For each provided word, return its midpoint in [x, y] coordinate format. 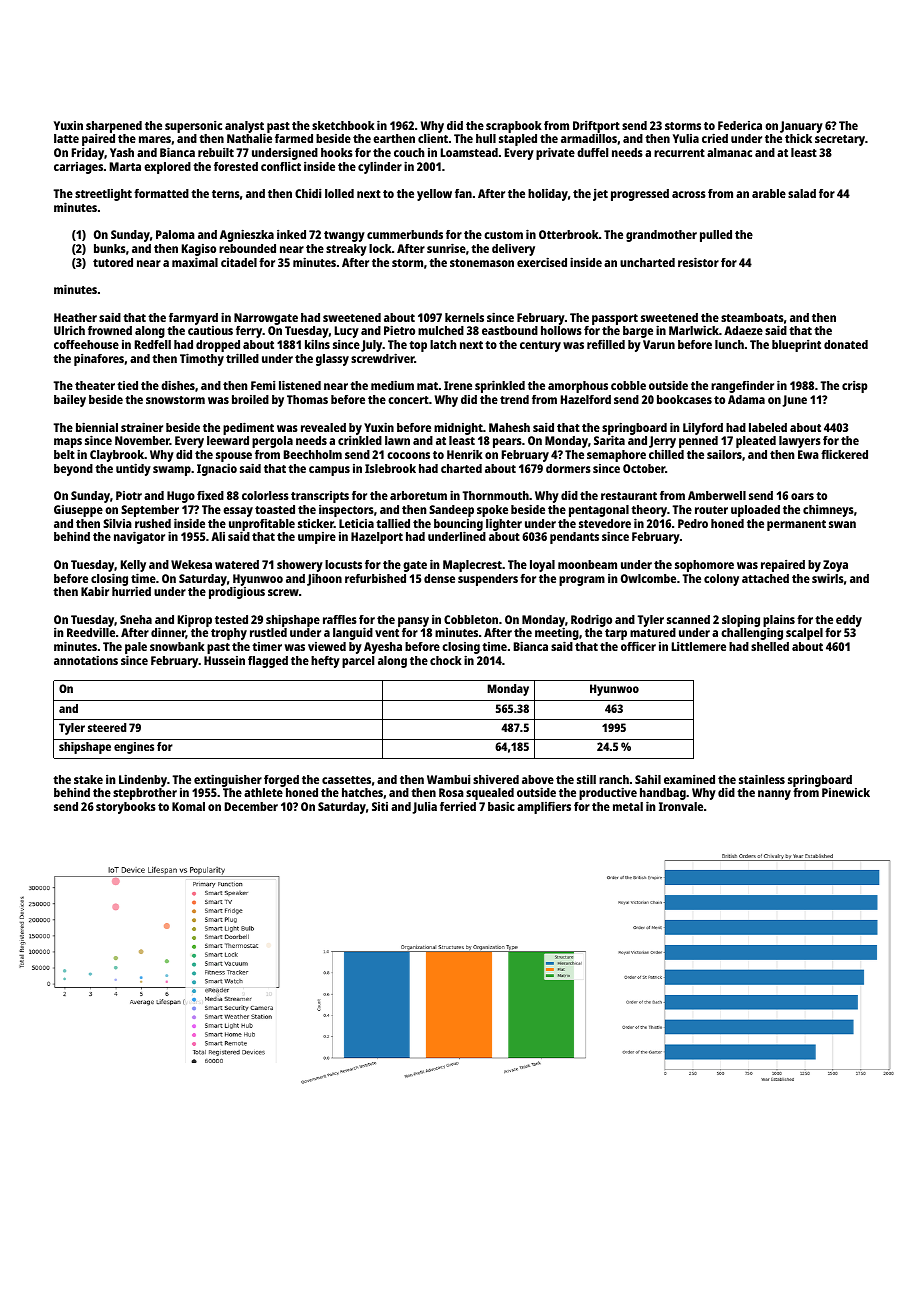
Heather [75, 317]
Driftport [596, 127]
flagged [268, 662]
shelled [770, 646]
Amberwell [717, 495]
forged [281, 781]
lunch [729, 344]
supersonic [193, 127]
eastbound [510, 330]
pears [507, 443]
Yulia [686, 138]
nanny [774, 795]
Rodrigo [591, 620]
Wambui [448, 779]
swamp [172, 471]
